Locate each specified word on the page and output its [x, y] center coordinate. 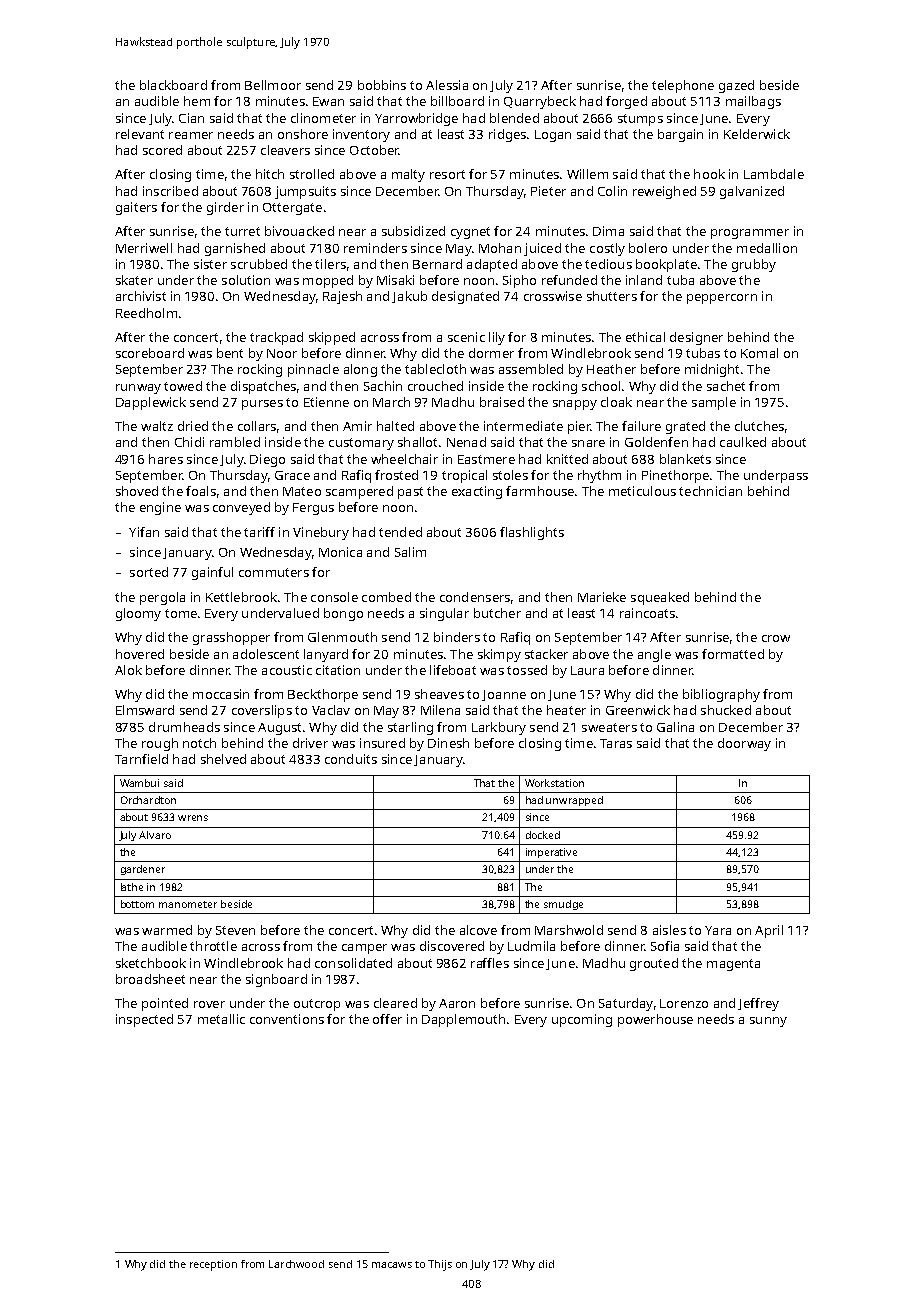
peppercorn [722, 299]
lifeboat [453, 670]
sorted [149, 572]
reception [213, 1265]
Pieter [548, 191]
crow [776, 638]
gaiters [136, 208]
